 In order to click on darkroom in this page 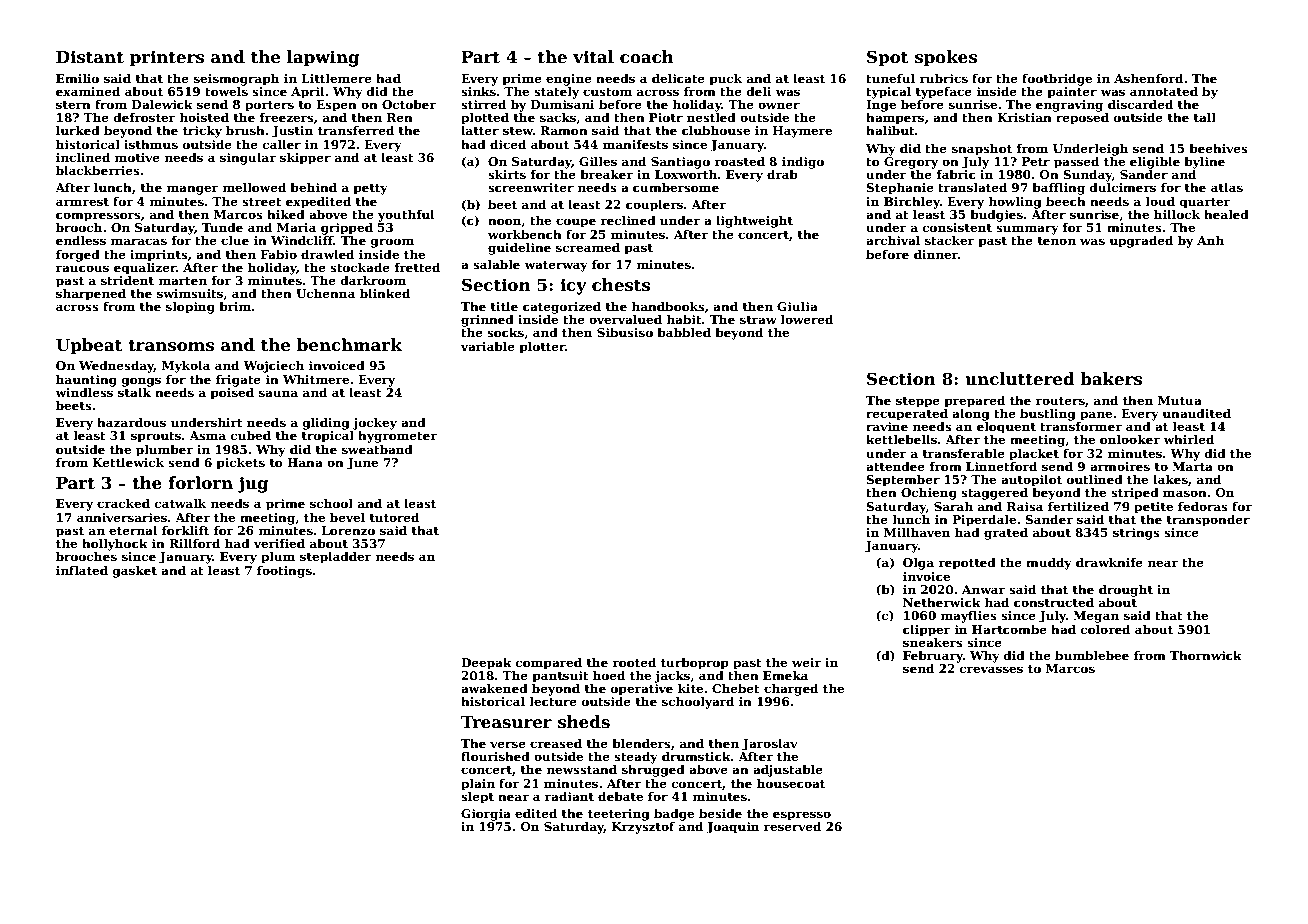, I will do `click(373, 280)`.
